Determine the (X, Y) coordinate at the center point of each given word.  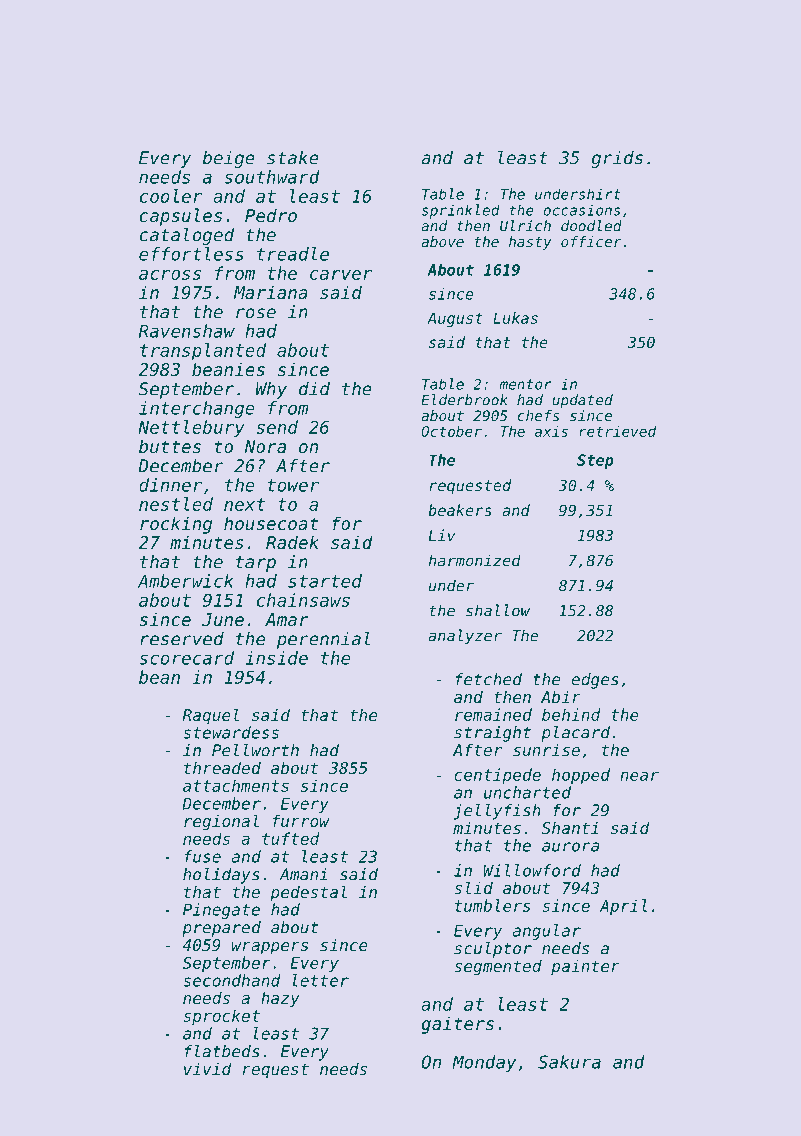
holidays (221, 876)
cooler (171, 196)
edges (595, 681)
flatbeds (222, 1051)
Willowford (532, 870)
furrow (301, 820)
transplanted (203, 352)
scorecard (186, 658)
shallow (498, 610)
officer (591, 241)
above (442, 241)
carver (341, 275)
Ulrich (525, 226)
